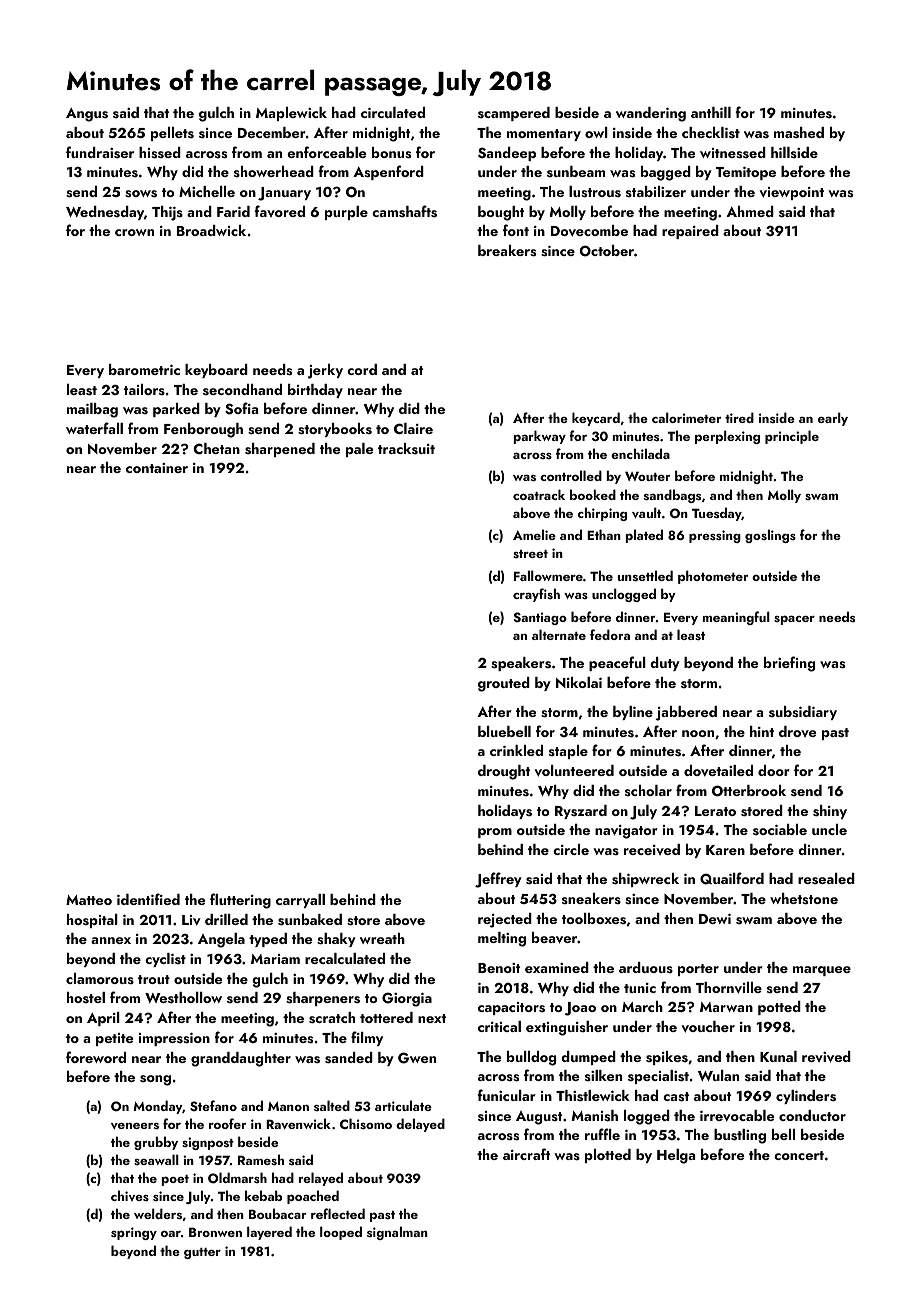 Image resolution: width=924 pixels, height=1314 pixels. What do you see at coordinates (645, 575) in the screenshot?
I see `unsettled` at bounding box center [645, 575].
